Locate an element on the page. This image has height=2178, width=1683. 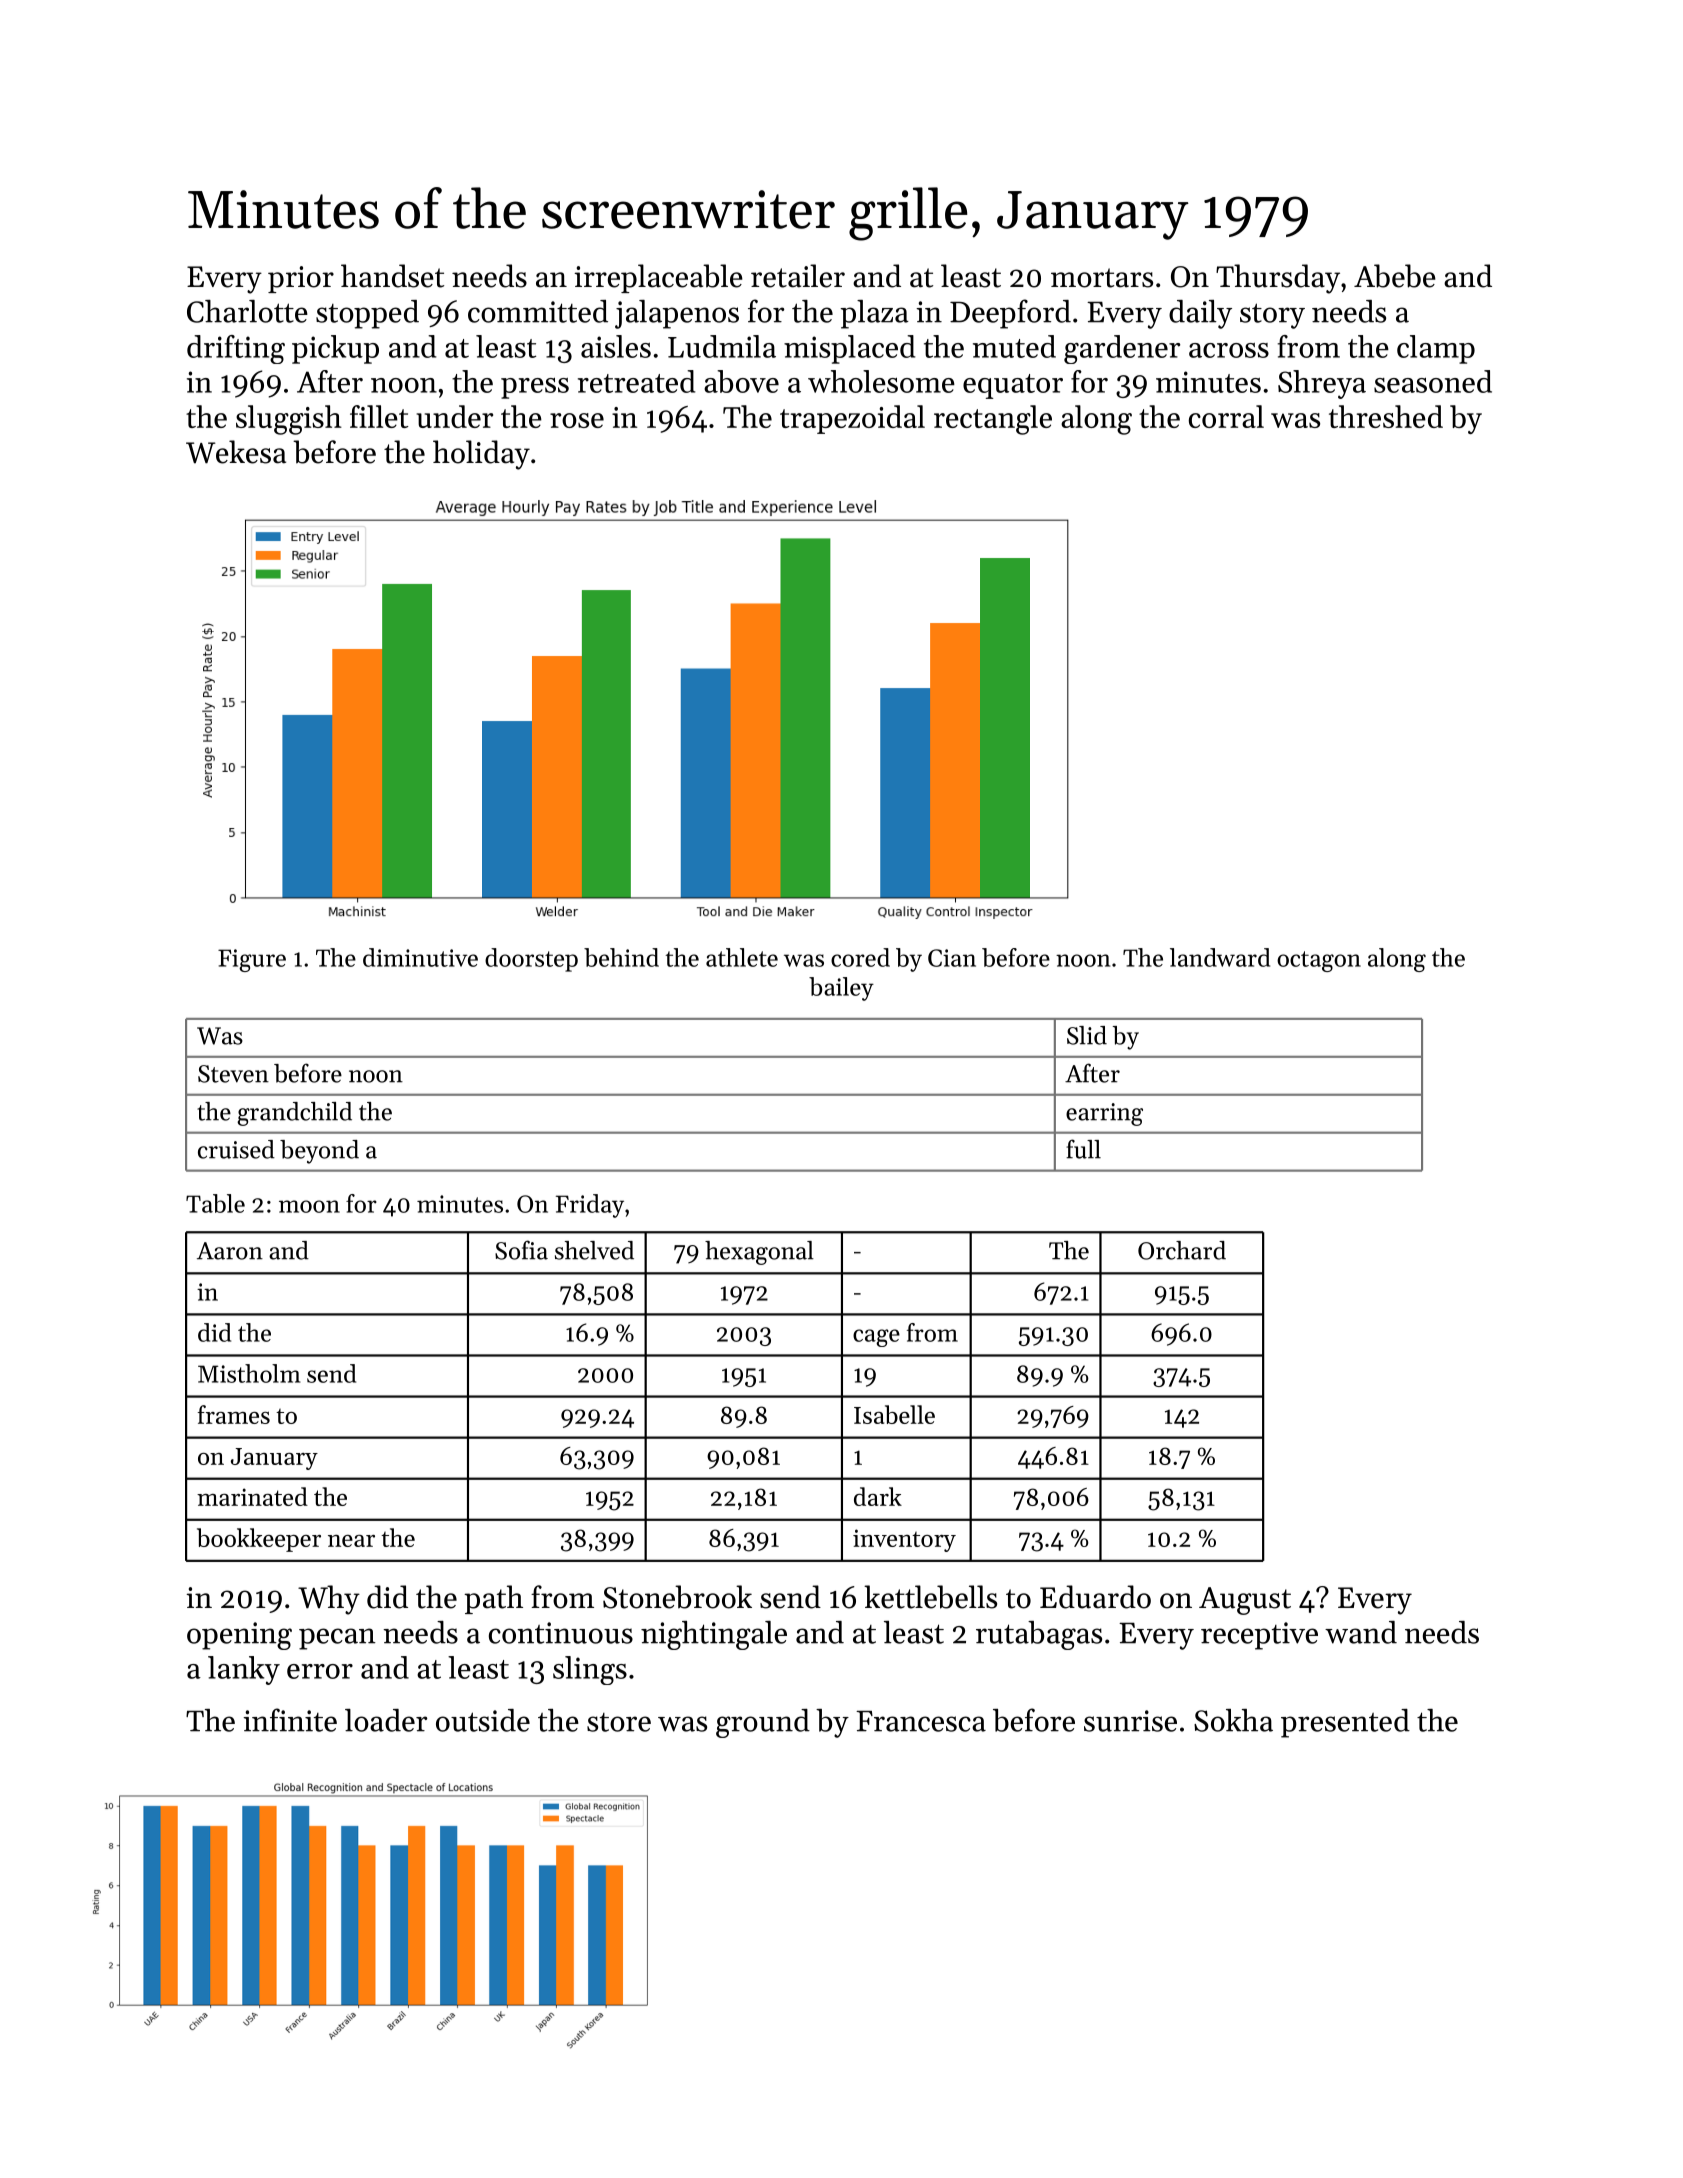
Orchard is located at coordinates (1182, 1250).
